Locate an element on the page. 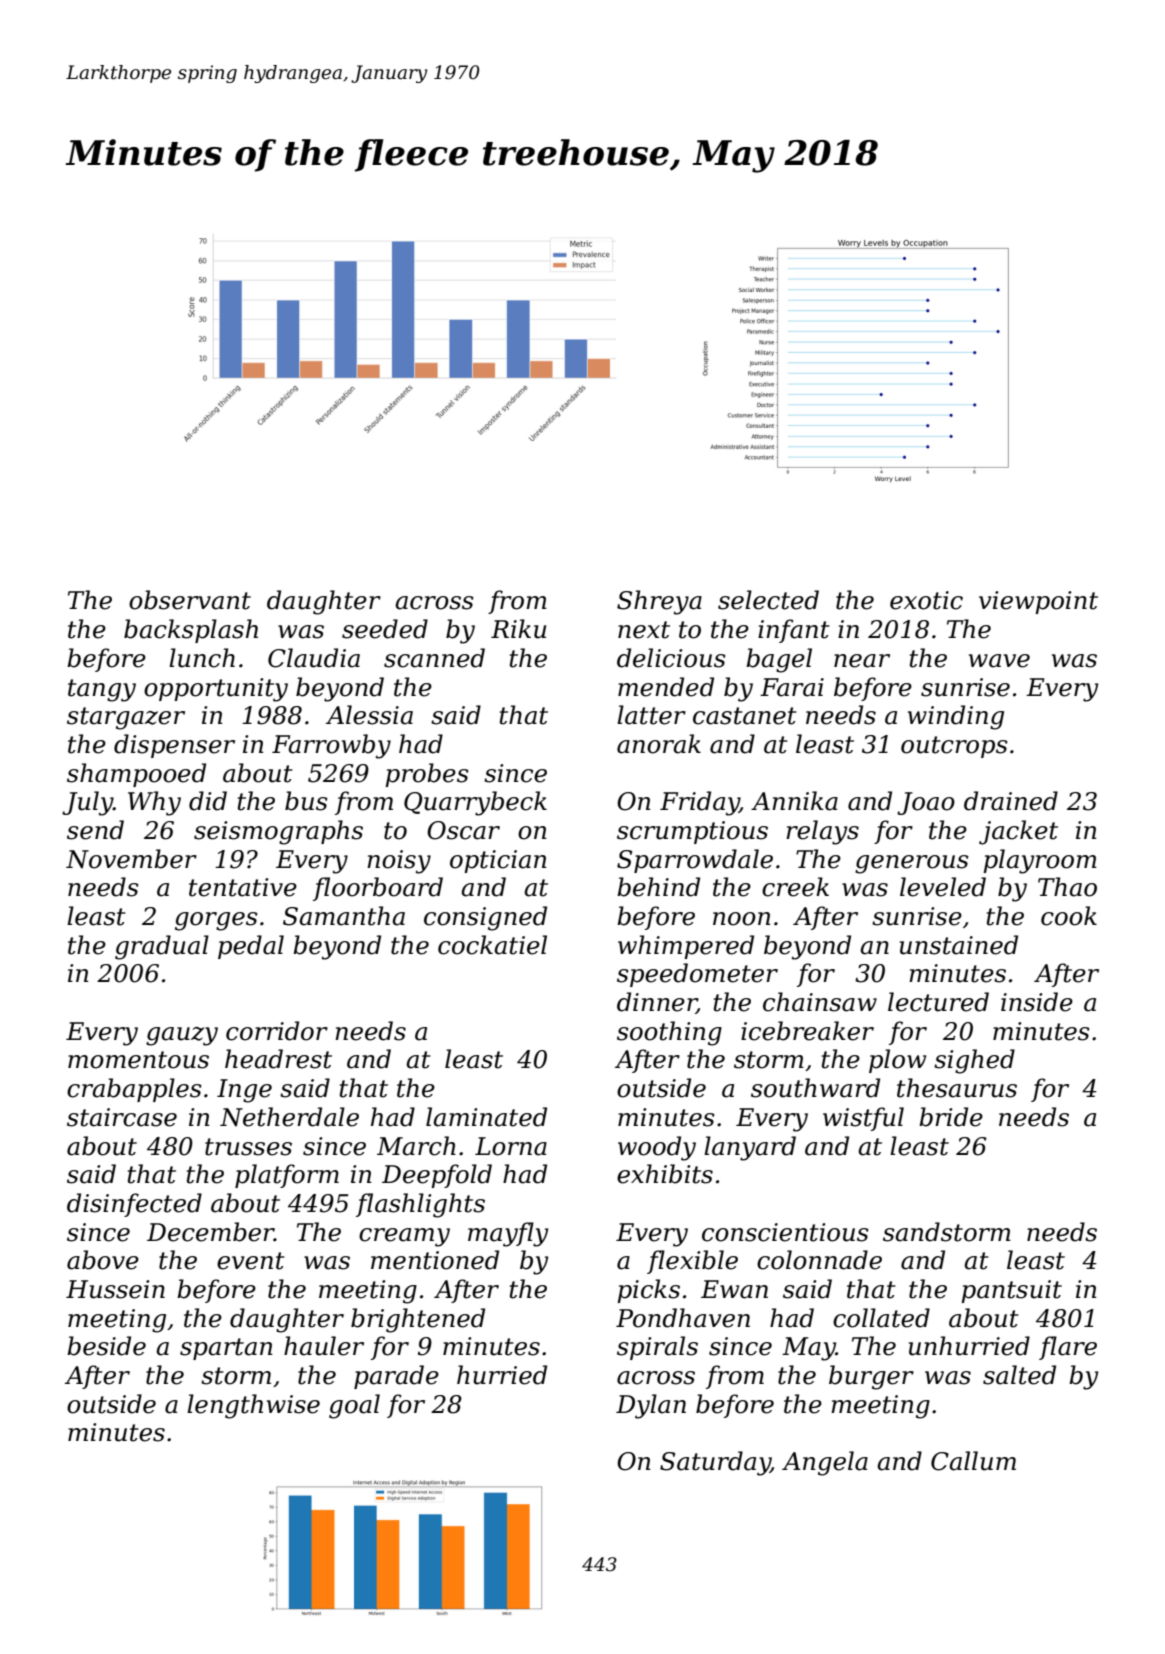 The image size is (1165, 1654). icebreaker is located at coordinates (807, 1031).
